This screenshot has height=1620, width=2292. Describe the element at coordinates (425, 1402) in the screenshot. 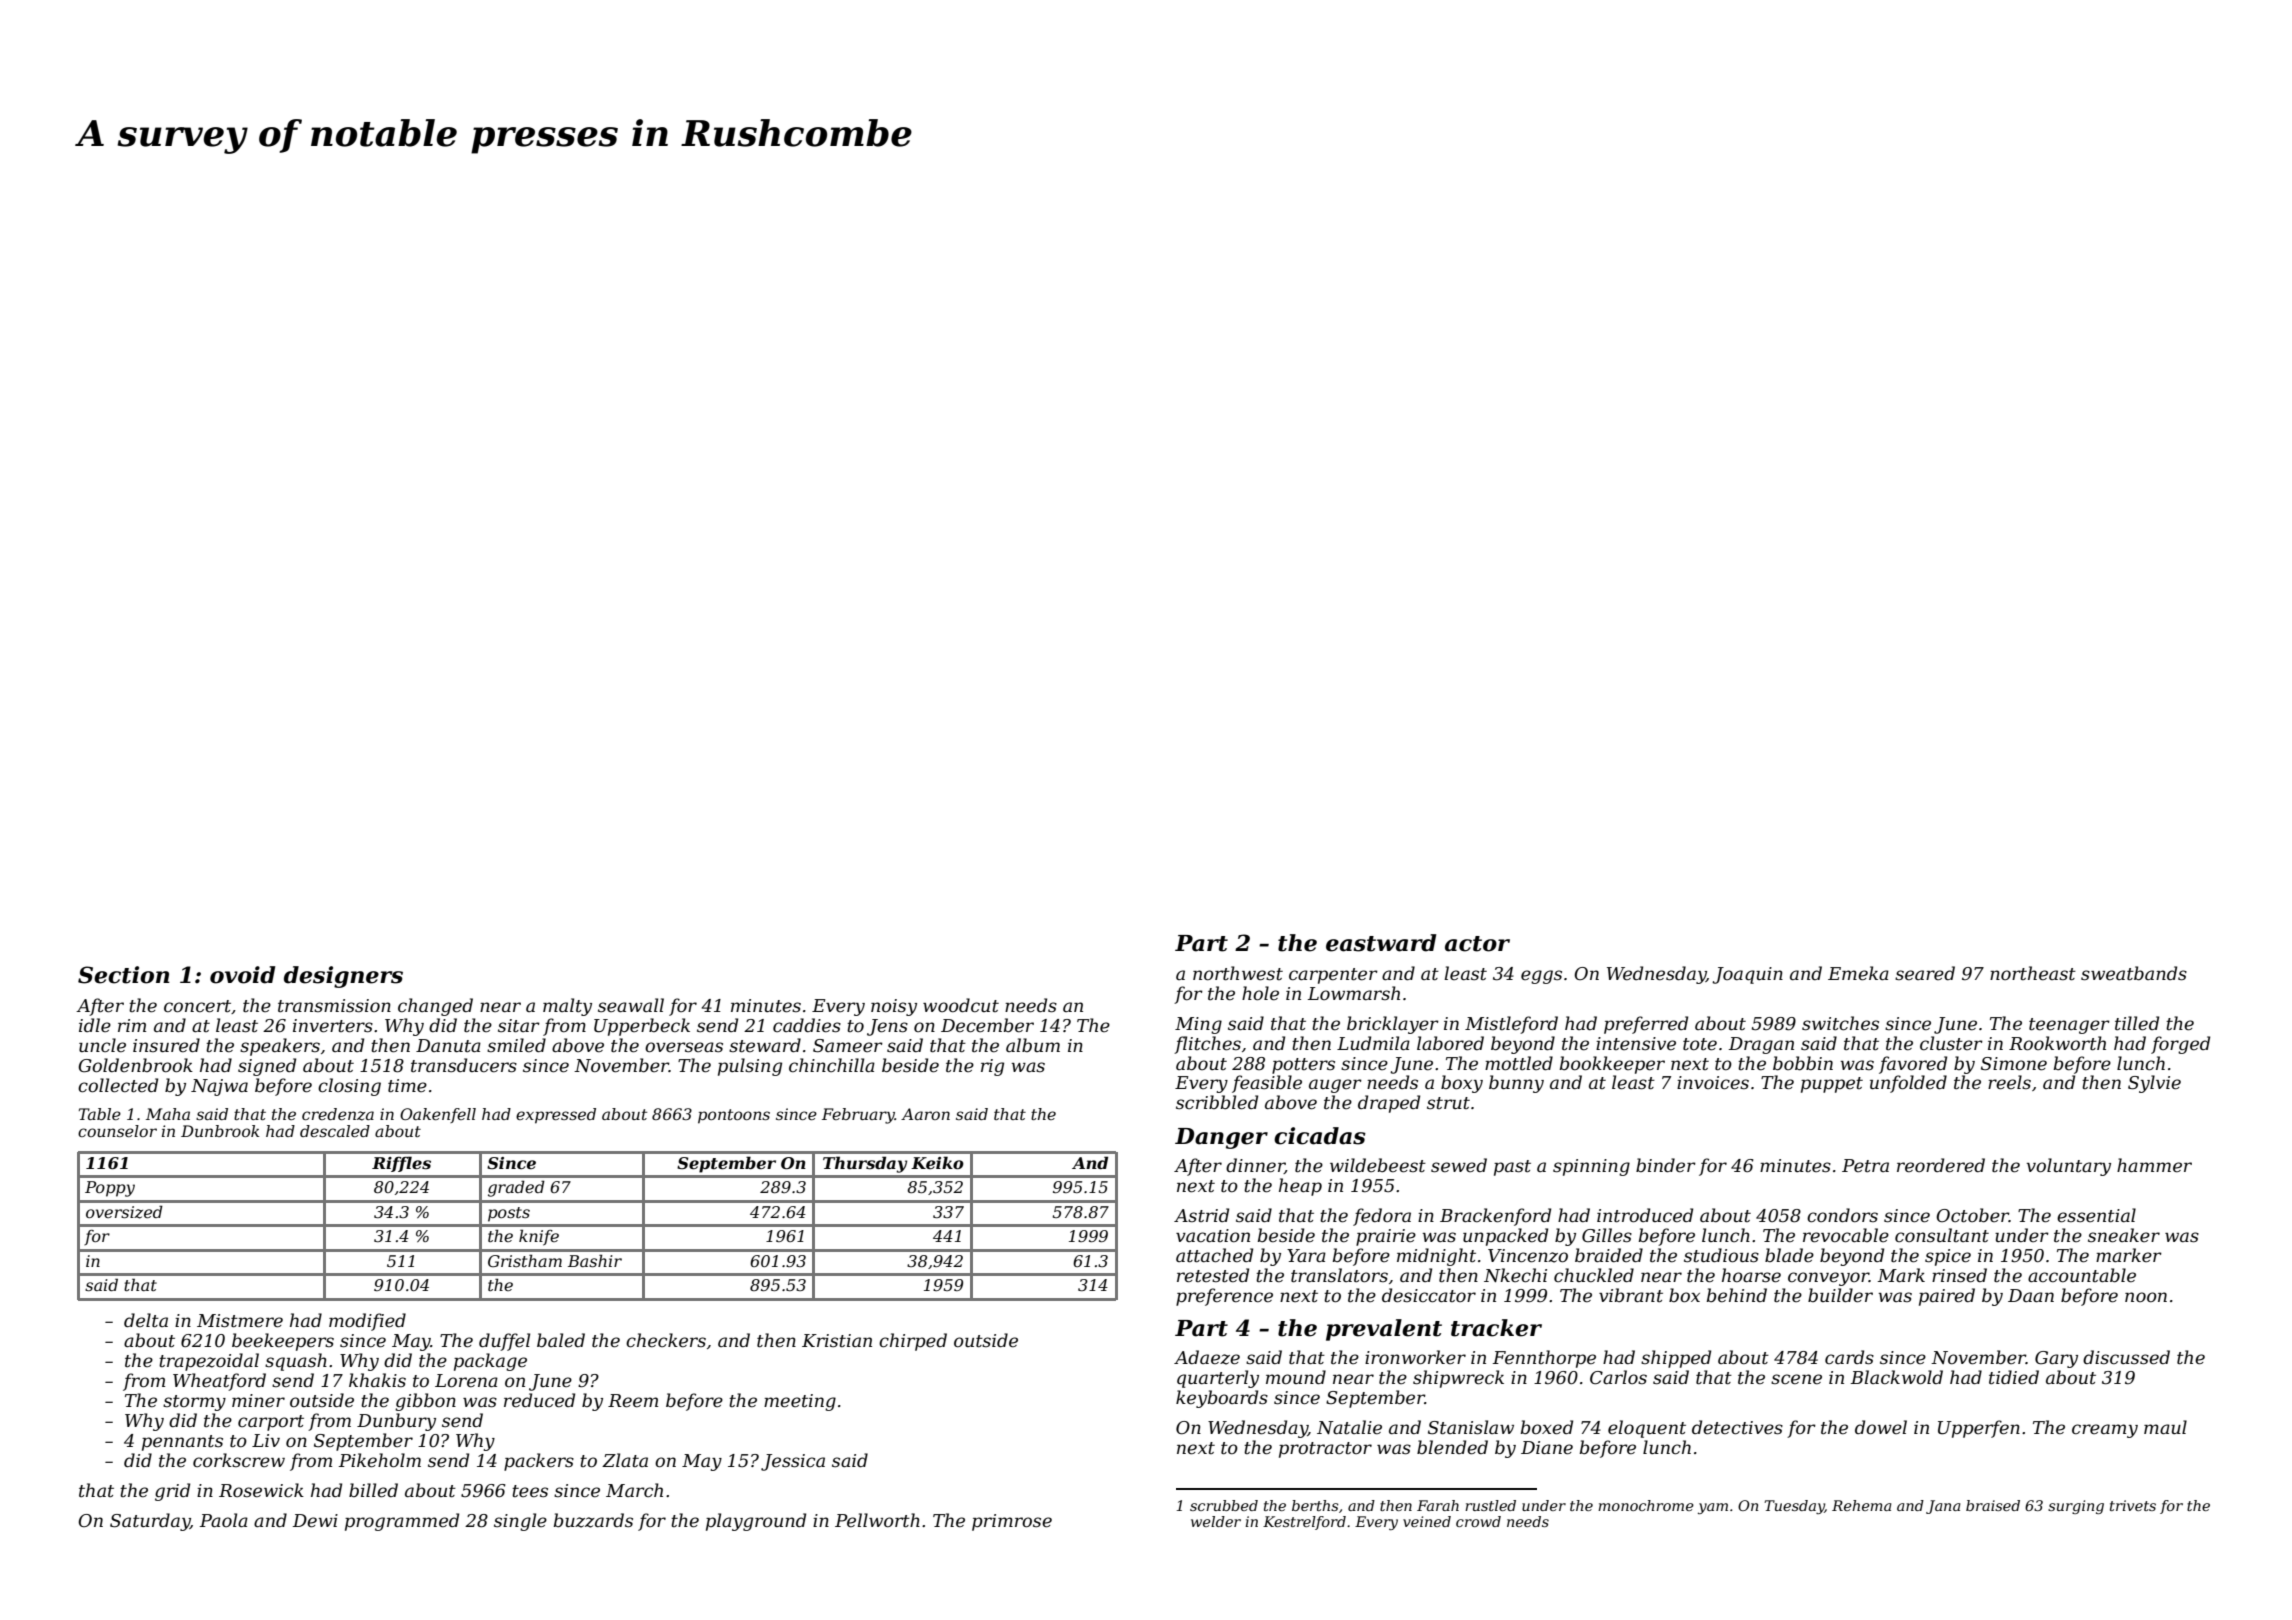

I see `gibbon` at that location.
